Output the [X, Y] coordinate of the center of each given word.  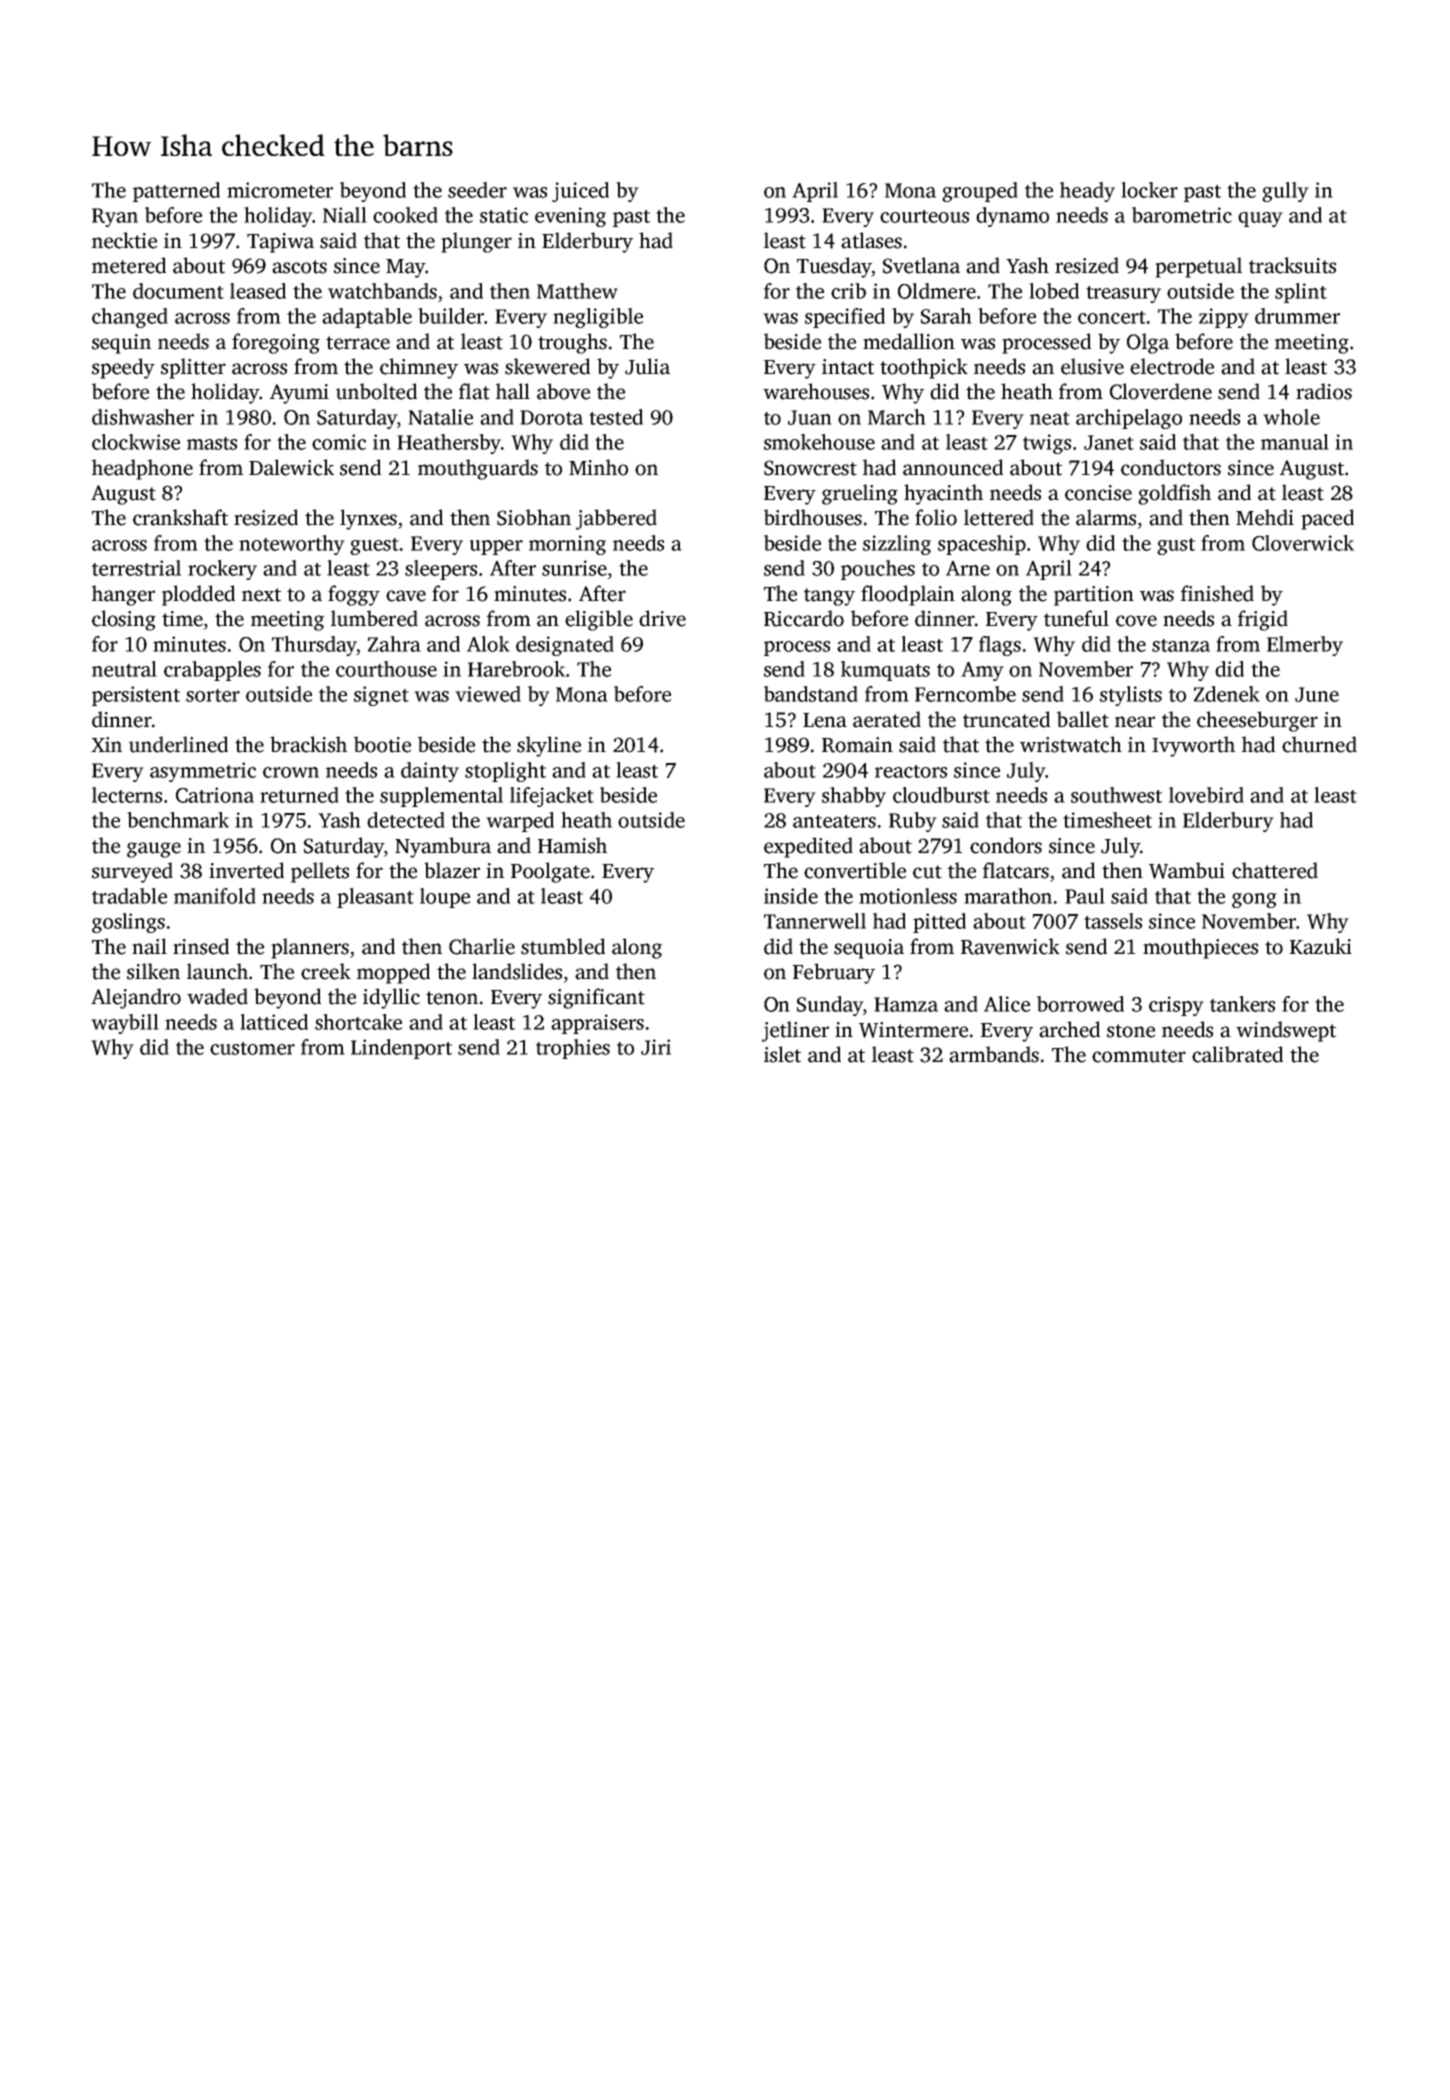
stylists [1131, 696]
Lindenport [401, 1049]
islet [782, 1054]
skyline [549, 746]
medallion [909, 341]
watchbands [382, 291]
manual [1295, 442]
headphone [142, 469]
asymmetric [203, 772]
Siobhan [534, 517]
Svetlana [921, 265]
